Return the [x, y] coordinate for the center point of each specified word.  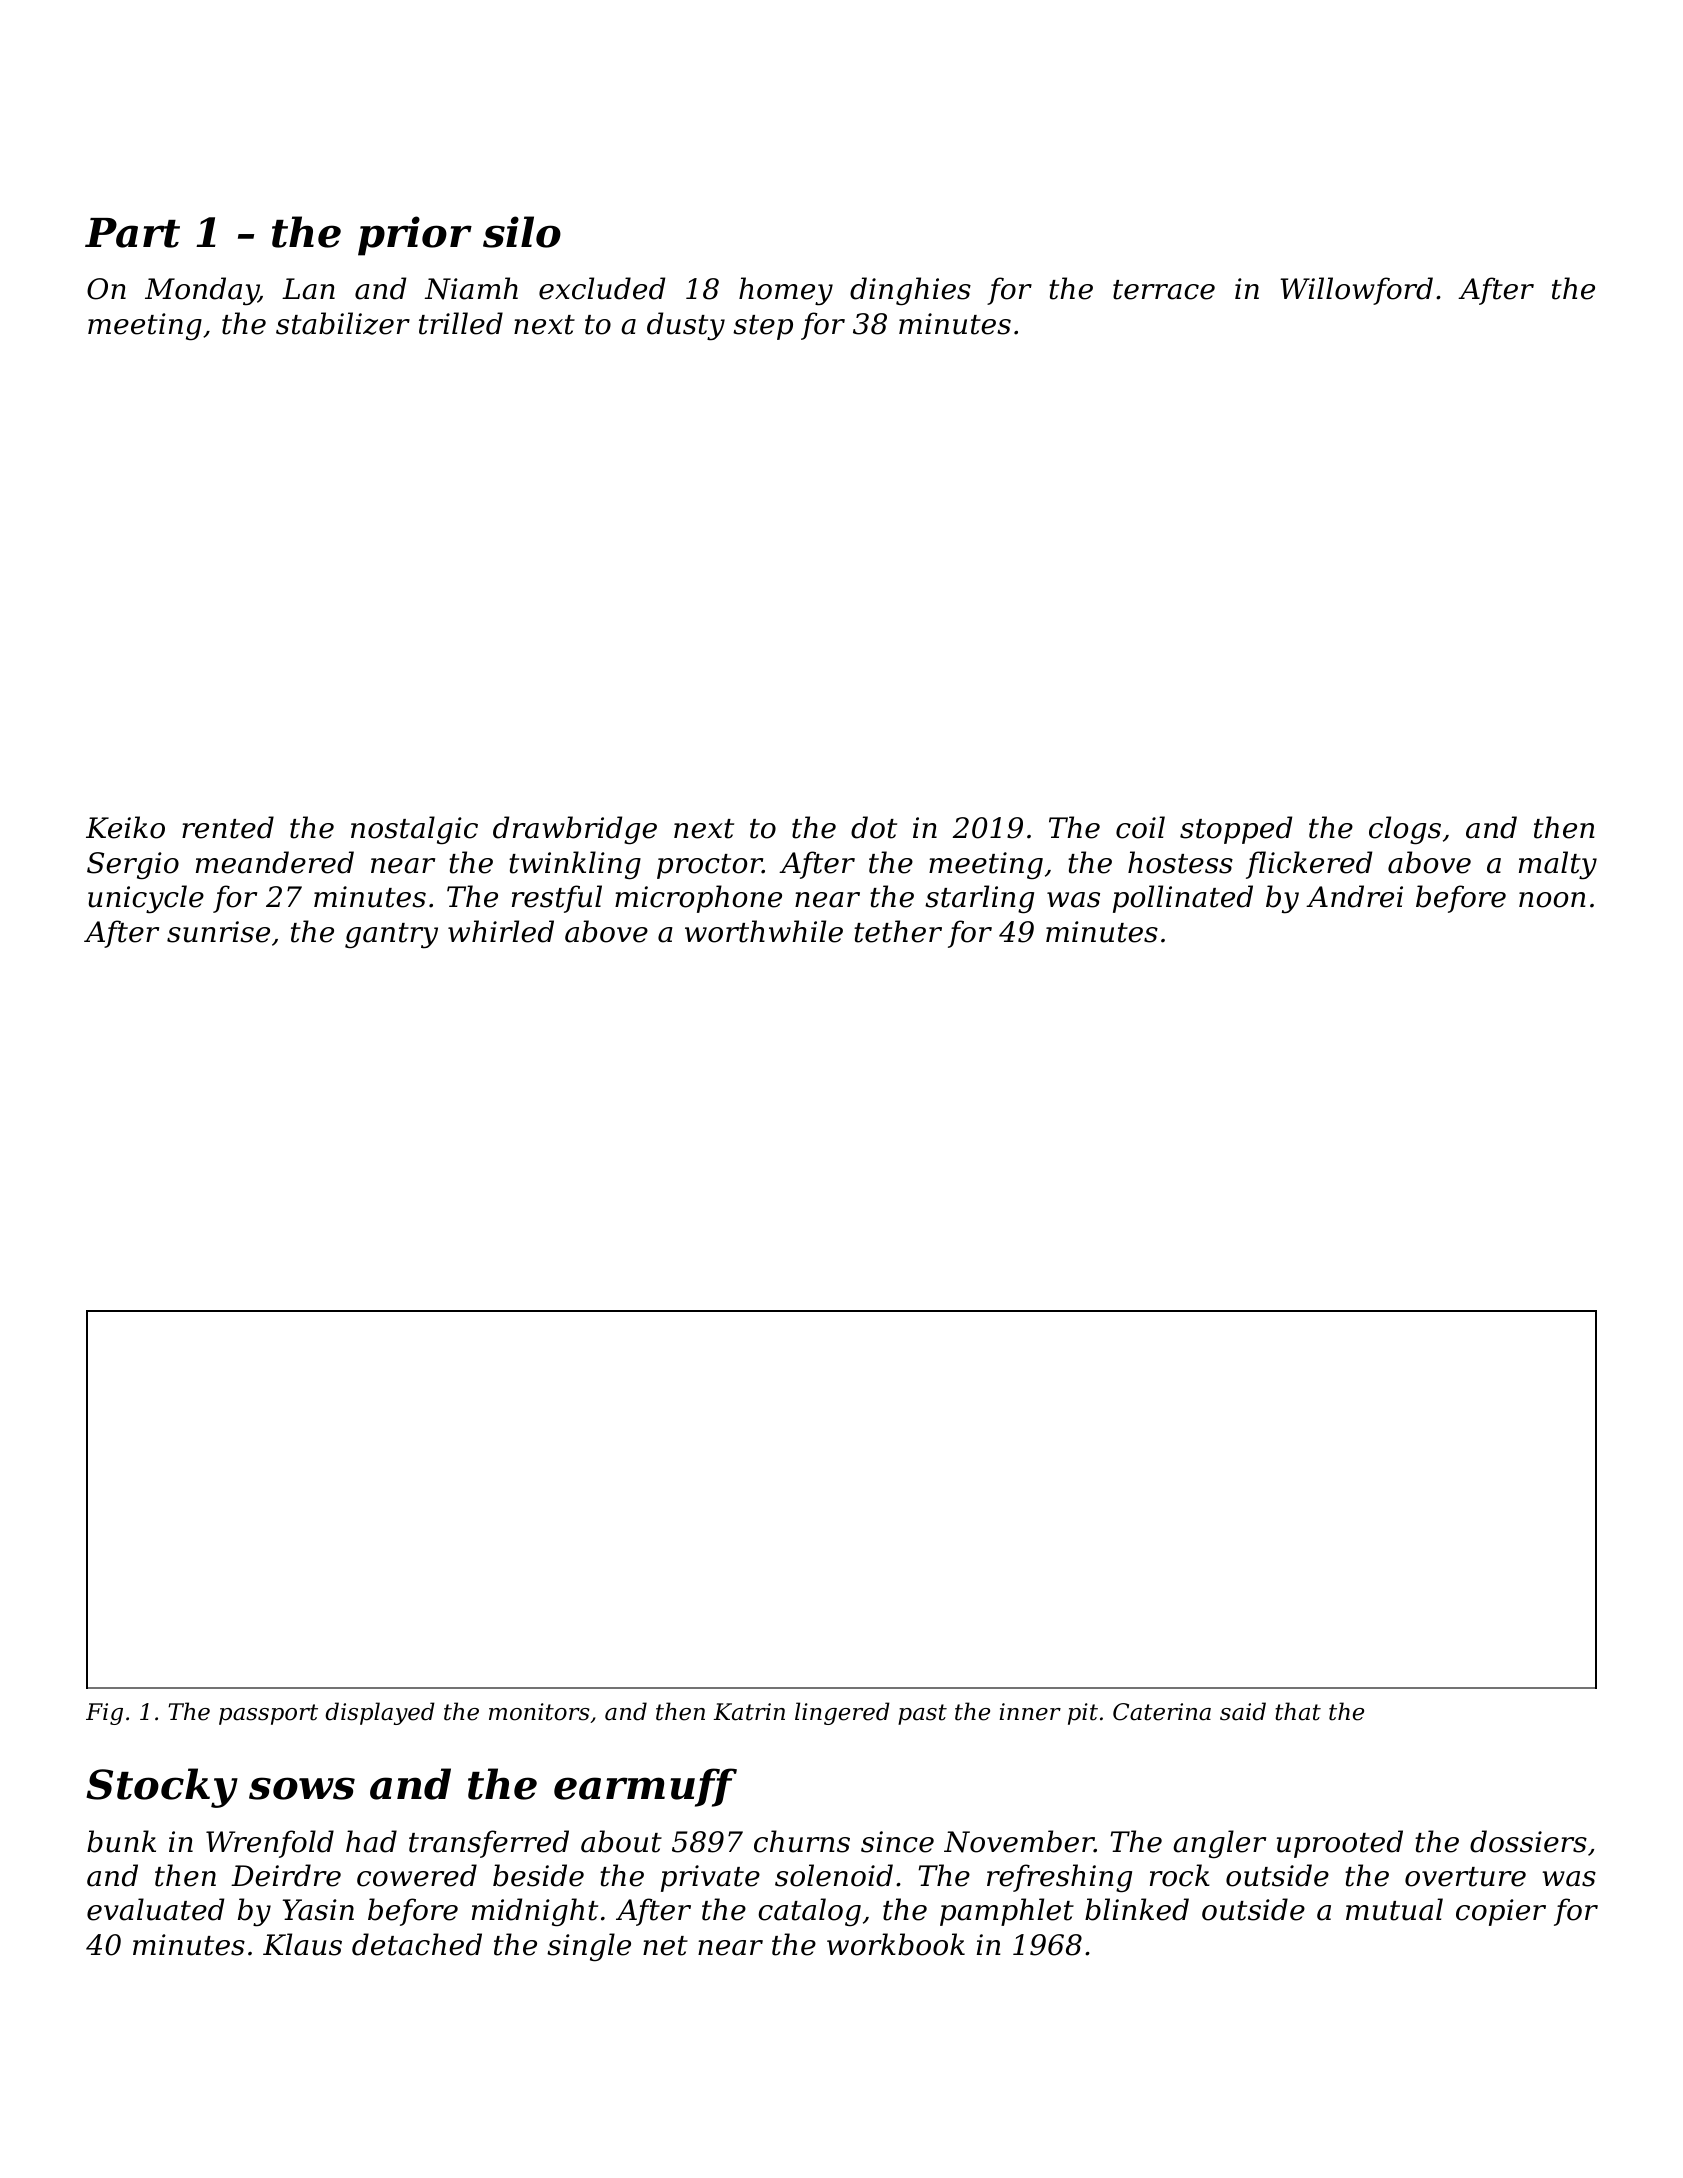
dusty [686, 326]
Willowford [1356, 291]
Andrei [1354, 896]
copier [1501, 1912]
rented [228, 827]
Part [132, 233]
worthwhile [764, 931]
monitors [539, 1712]
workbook [896, 1944]
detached [417, 1944]
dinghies [910, 291]
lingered [842, 1713]
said [1243, 1711]
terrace [1164, 290]
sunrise [218, 932]
